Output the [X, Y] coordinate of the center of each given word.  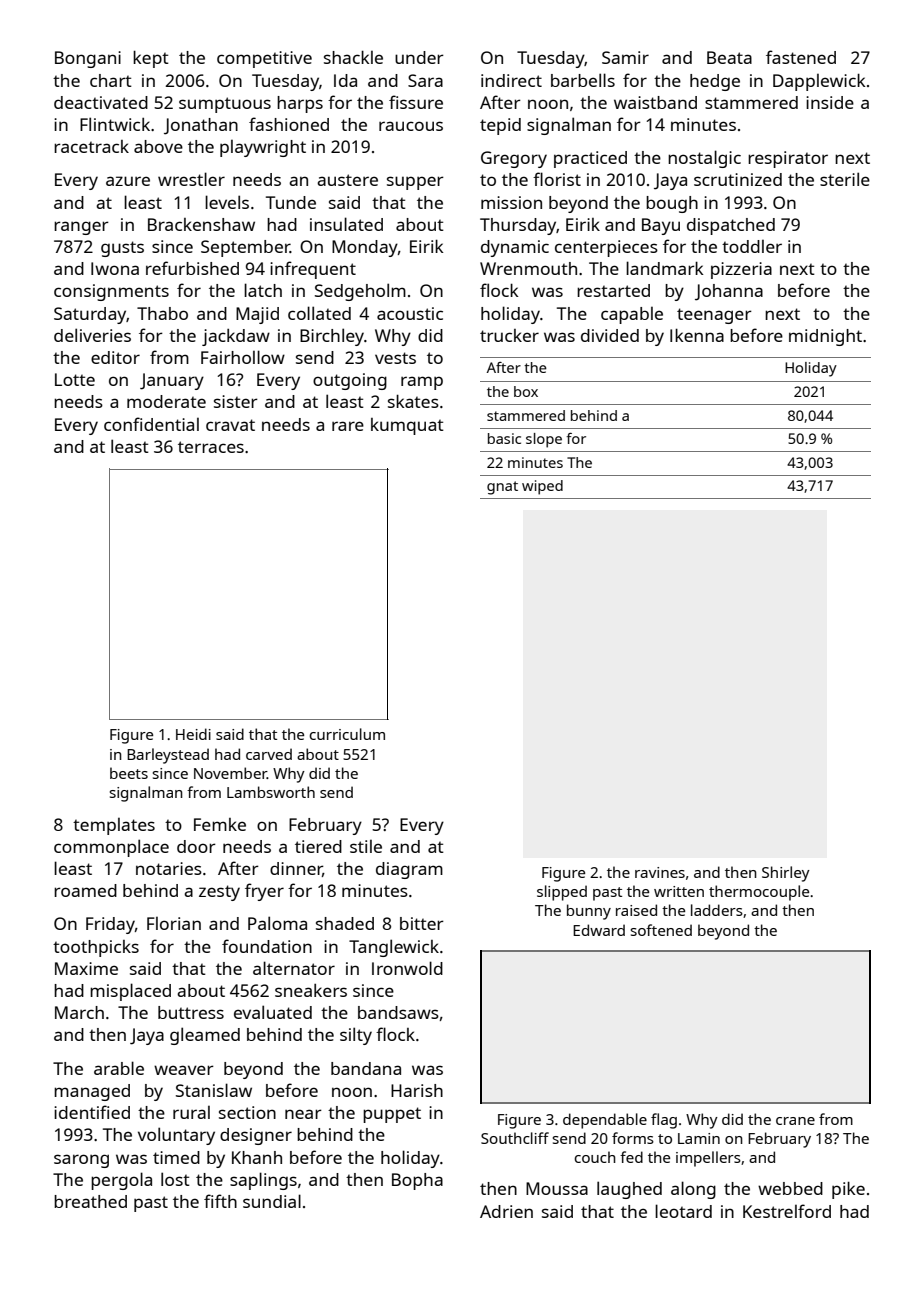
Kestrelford [787, 1211]
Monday [365, 248]
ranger [81, 228]
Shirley [786, 874]
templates [114, 826]
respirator [788, 159]
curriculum [347, 734]
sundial [272, 1201]
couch [595, 1157]
